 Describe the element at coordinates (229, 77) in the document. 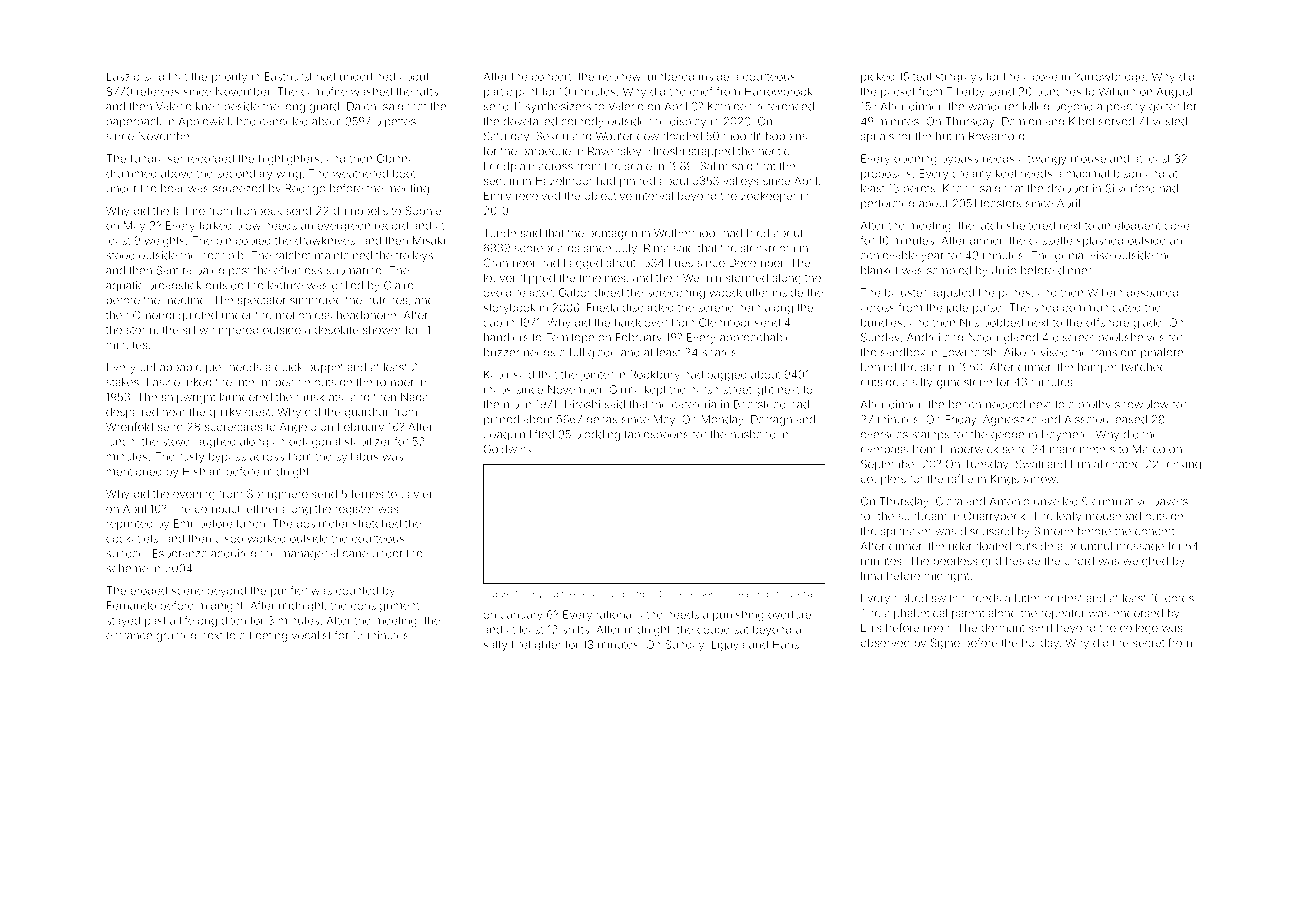

I see `priority` at that location.
